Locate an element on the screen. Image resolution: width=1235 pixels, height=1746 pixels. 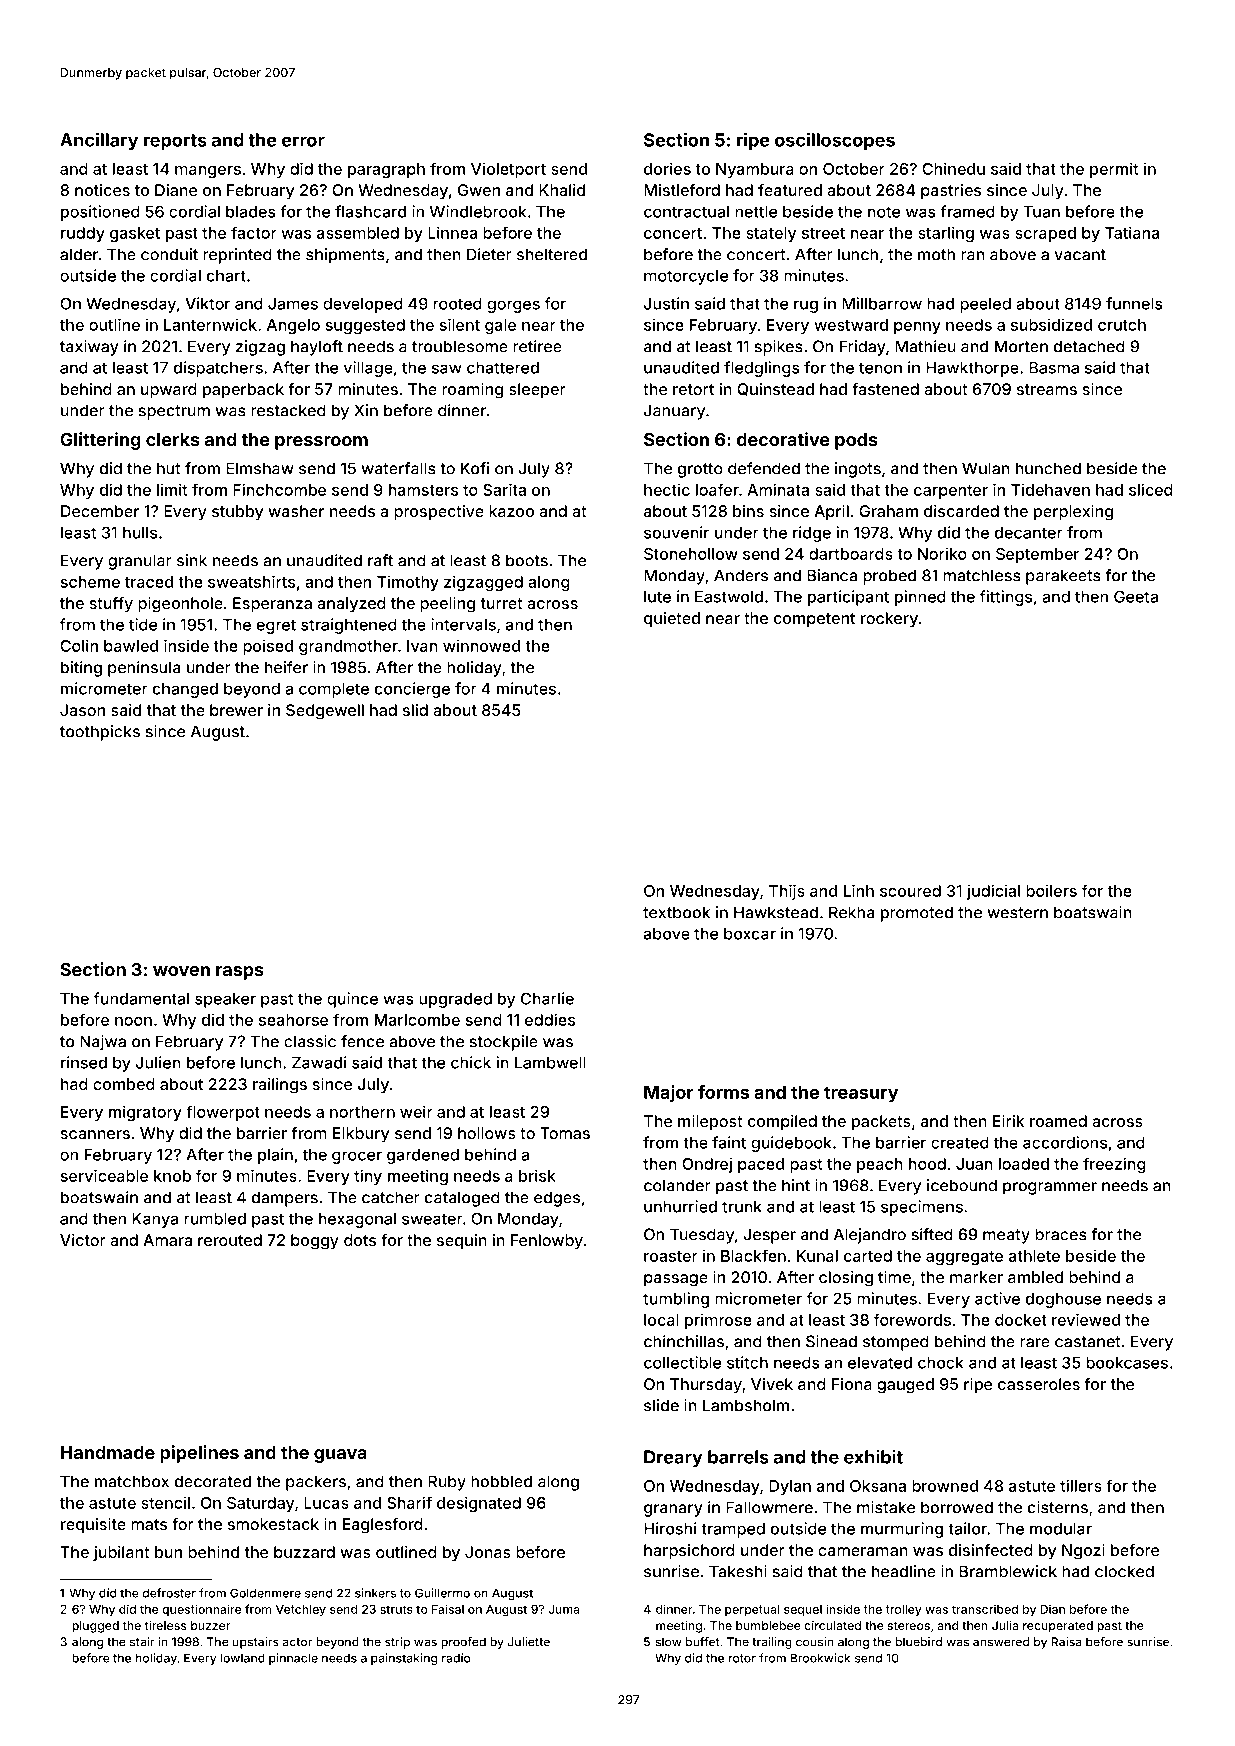
stockpile is located at coordinates (503, 1043).
